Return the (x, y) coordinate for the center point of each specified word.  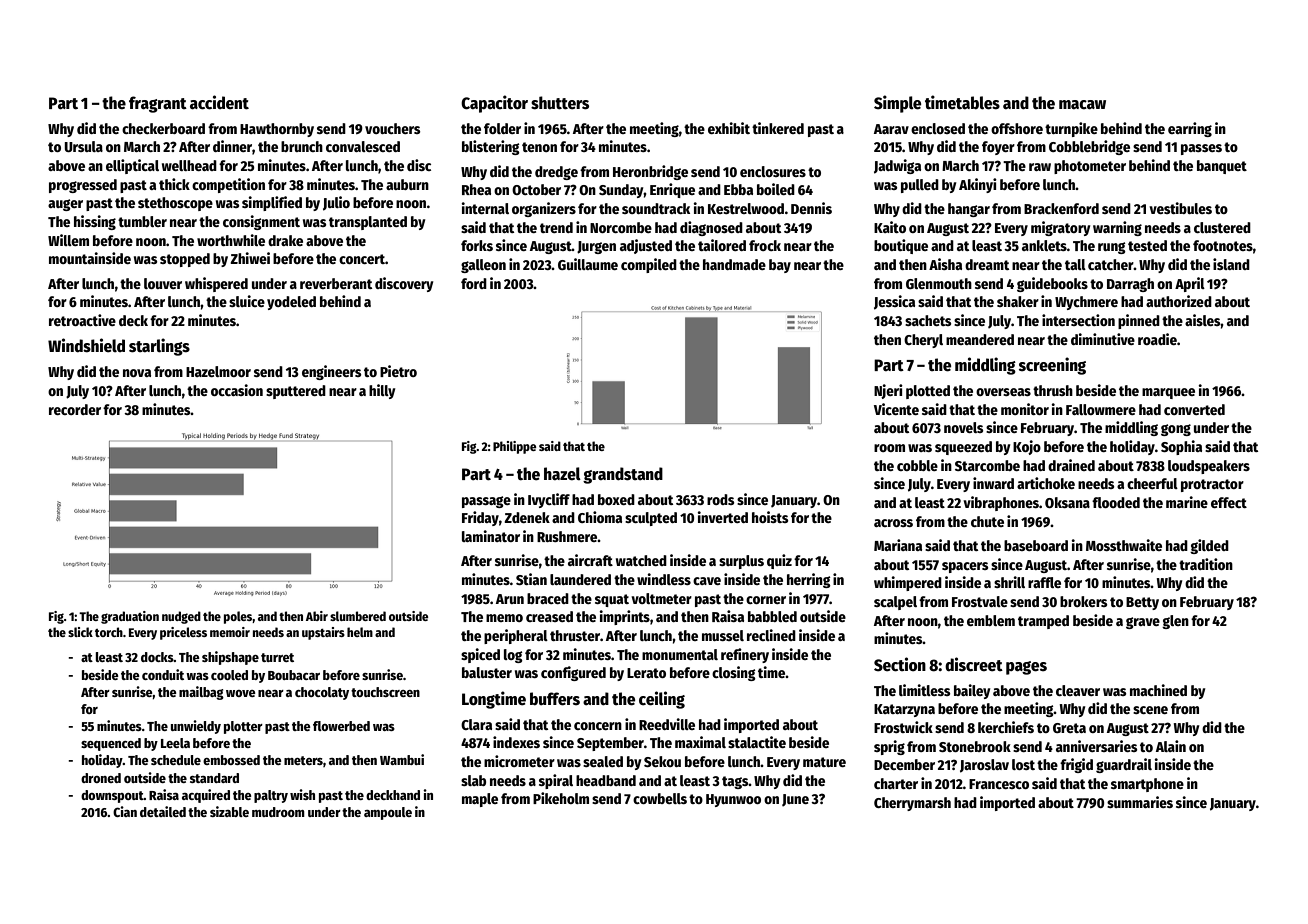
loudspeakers (1209, 467)
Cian (125, 811)
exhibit (729, 128)
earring (1190, 129)
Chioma (600, 517)
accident (219, 102)
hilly (382, 391)
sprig (889, 747)
